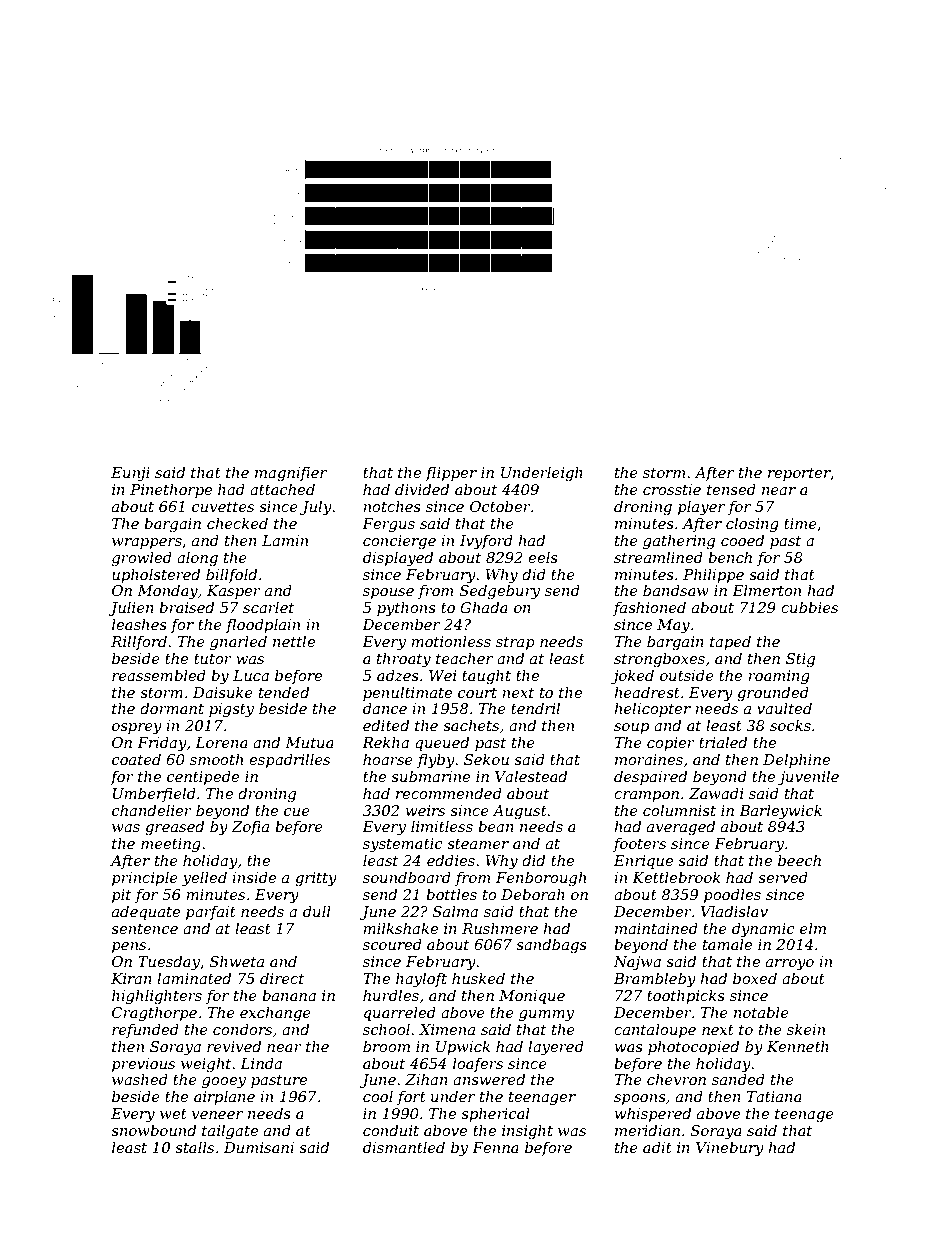 The height and width of the image is (1233, 952). I want to click on Kettlebrook, so click(676, 877).
